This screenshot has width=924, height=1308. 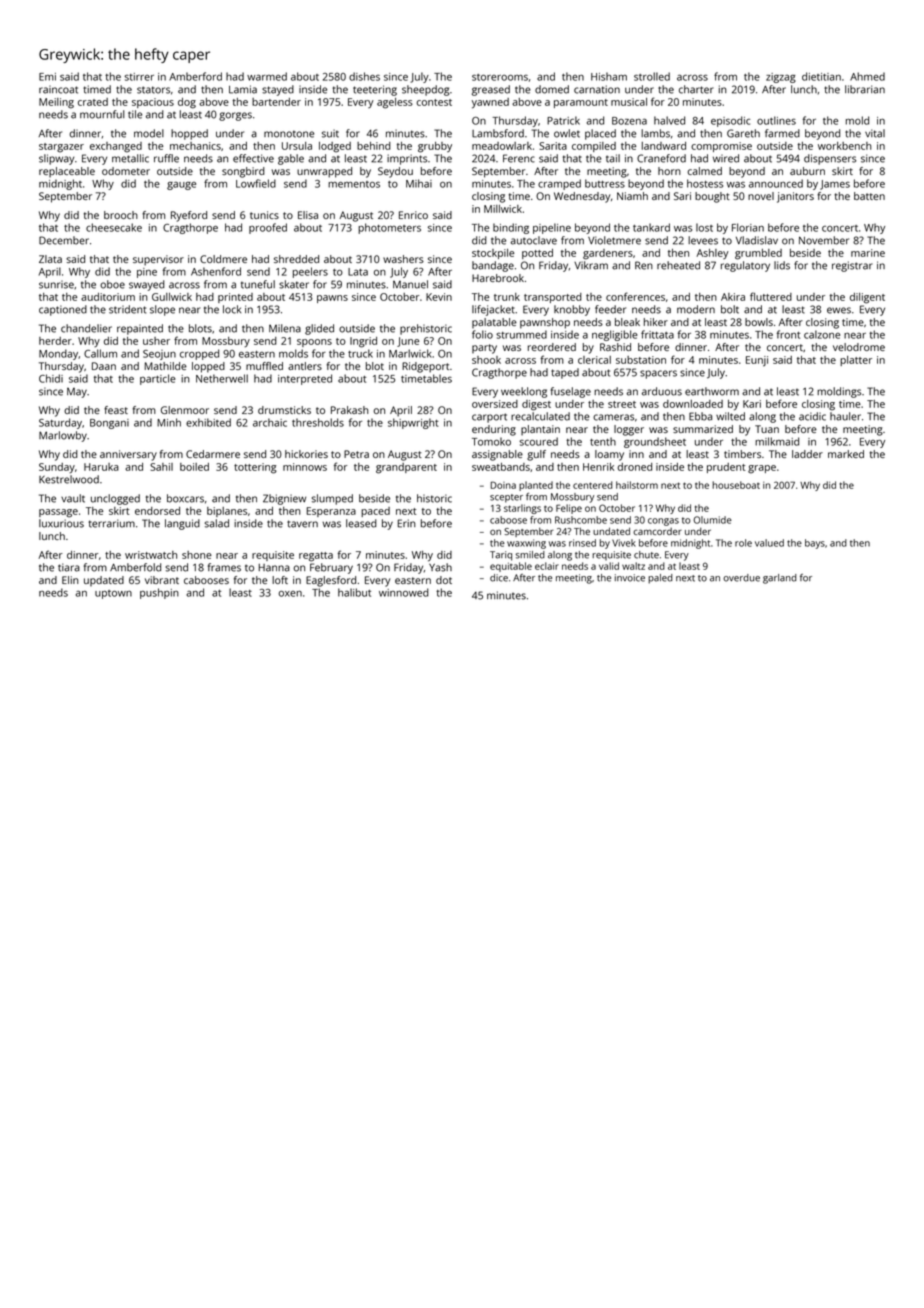 What do you see at coordinates (57, 468) in the screenshot?
I see `Sunday` at bounding box center [57, 468].
